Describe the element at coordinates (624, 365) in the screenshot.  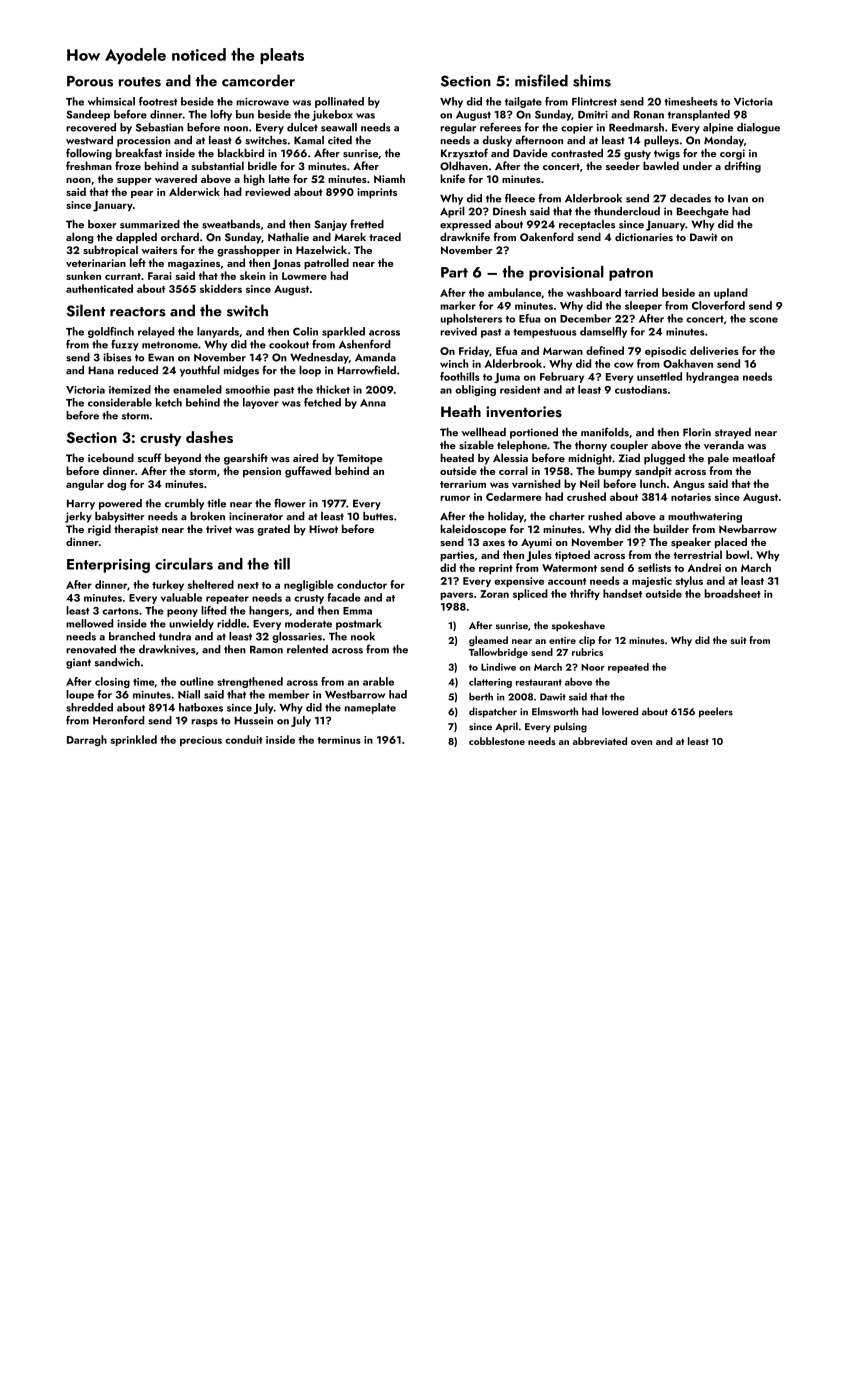
I see `cow` at that location.
